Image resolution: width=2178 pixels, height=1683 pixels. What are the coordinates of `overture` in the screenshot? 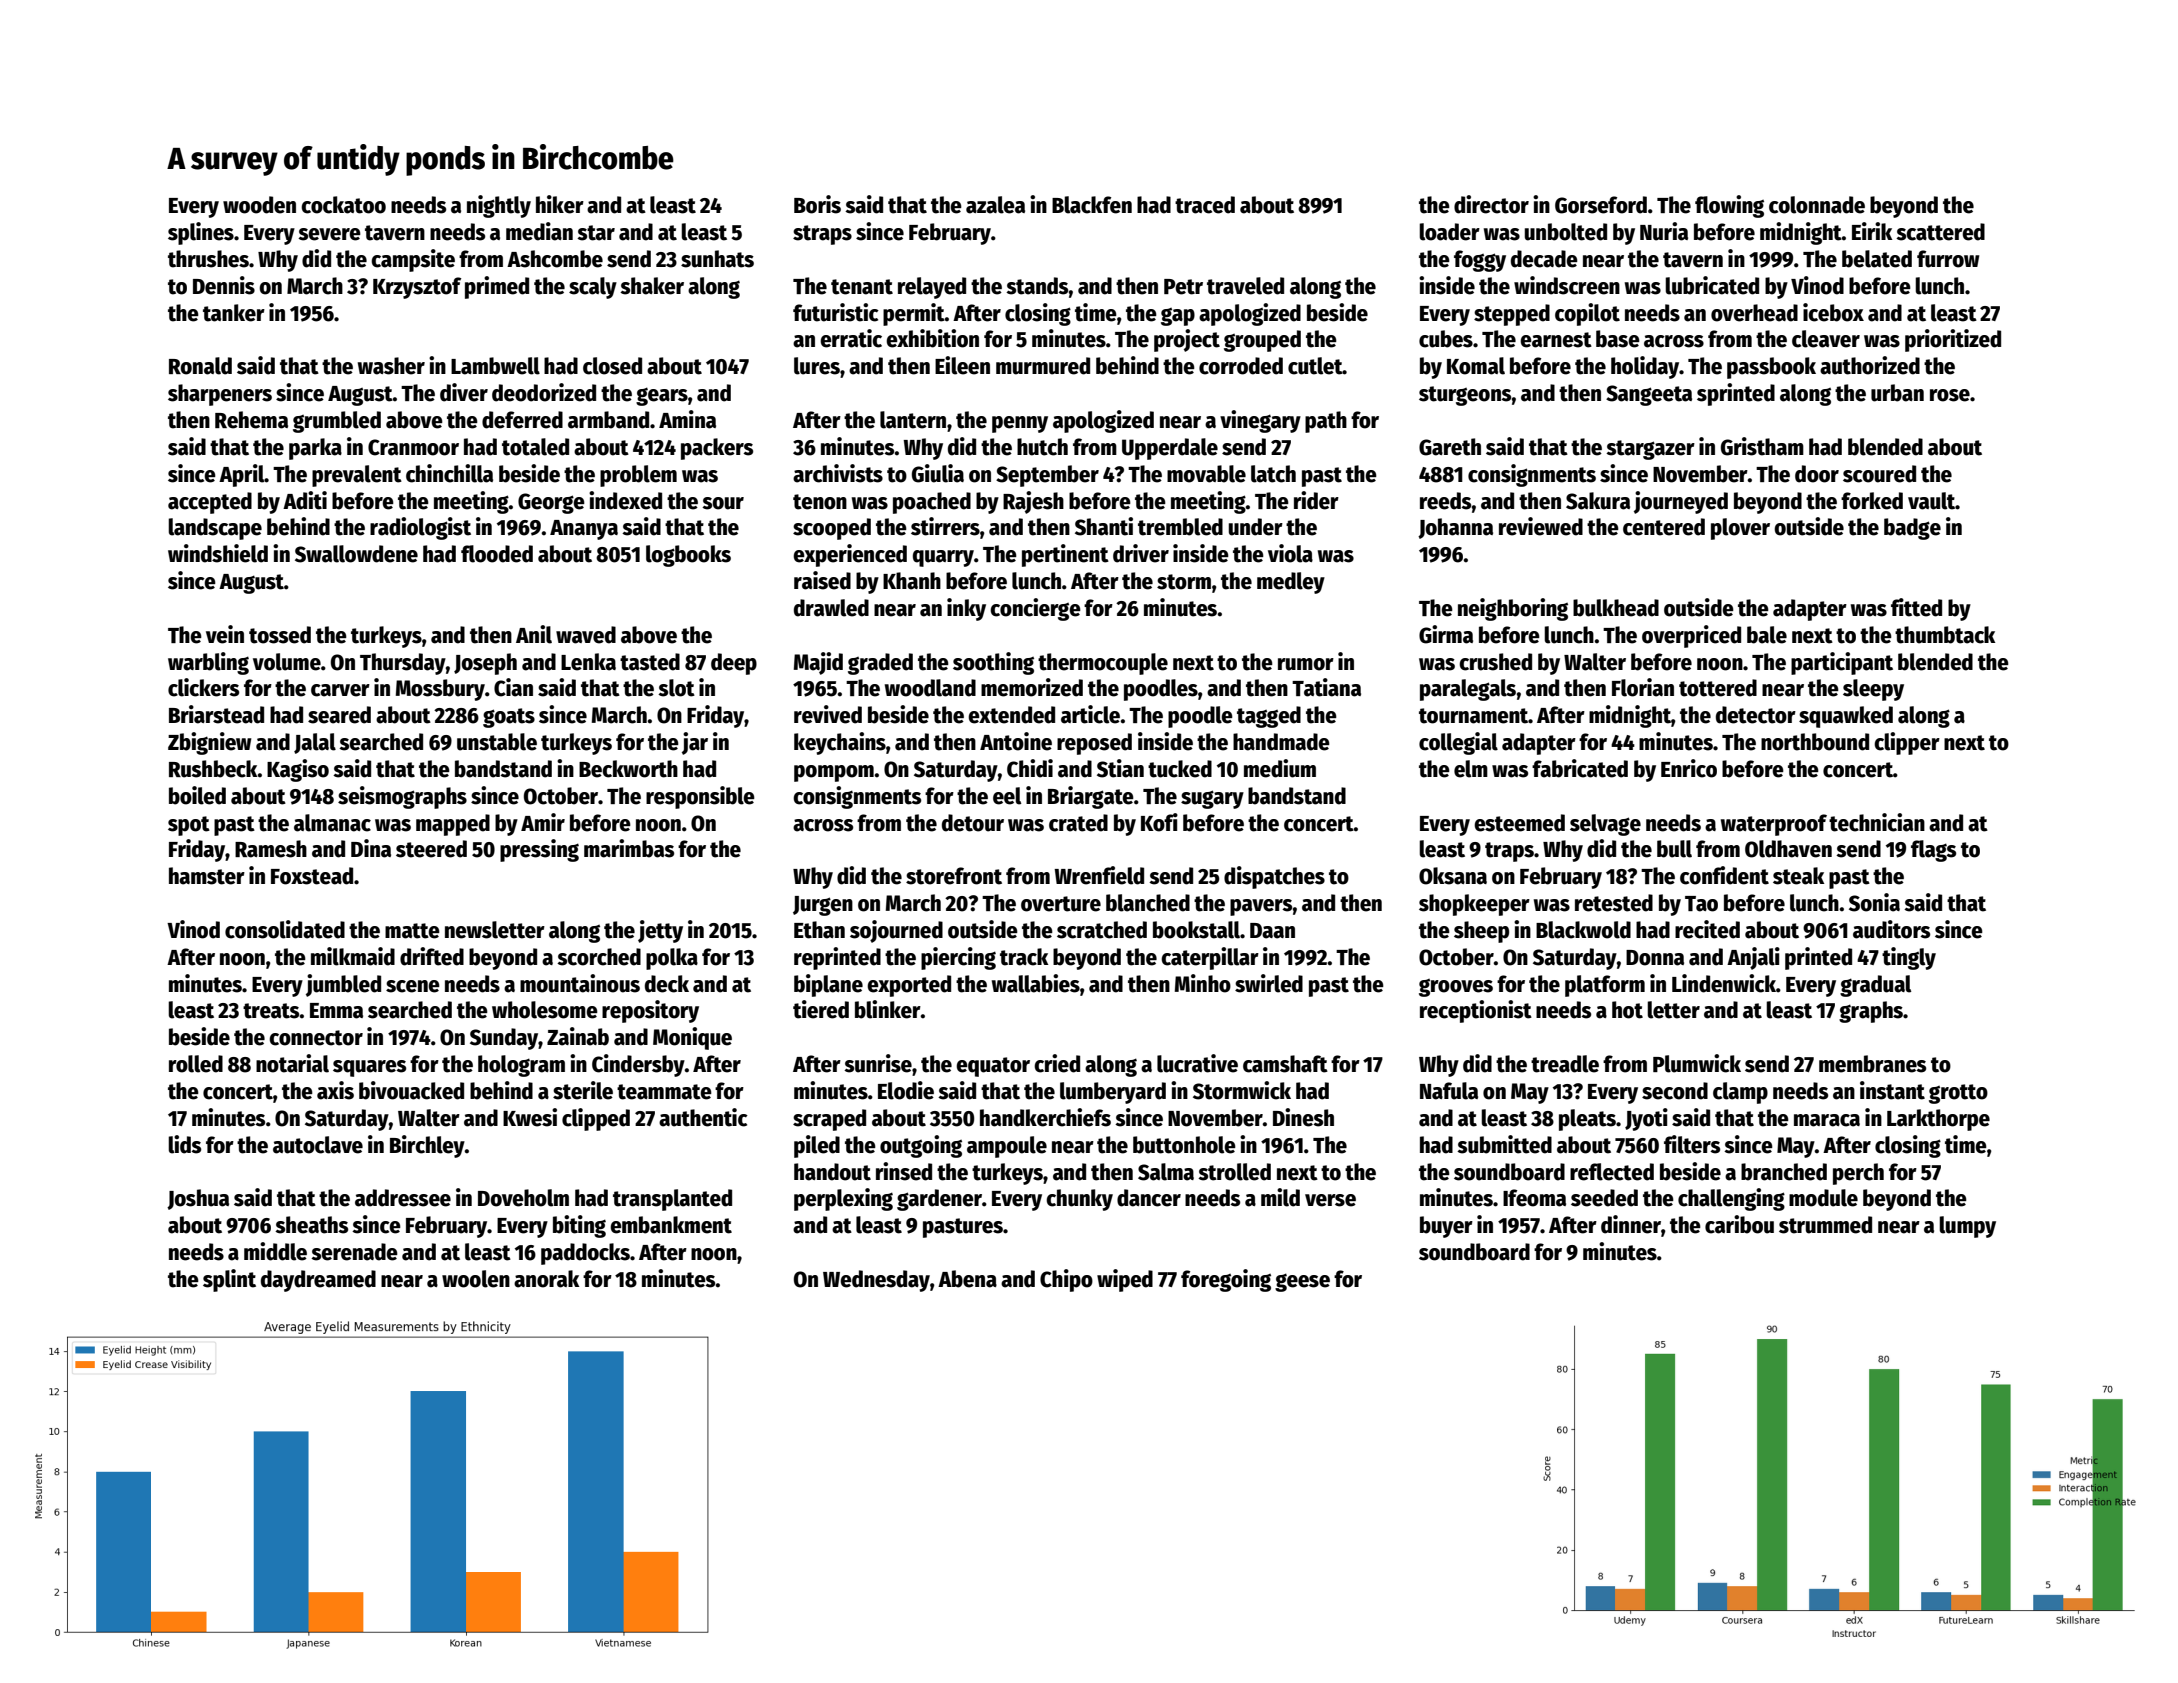 It's located at (1061, 904).
